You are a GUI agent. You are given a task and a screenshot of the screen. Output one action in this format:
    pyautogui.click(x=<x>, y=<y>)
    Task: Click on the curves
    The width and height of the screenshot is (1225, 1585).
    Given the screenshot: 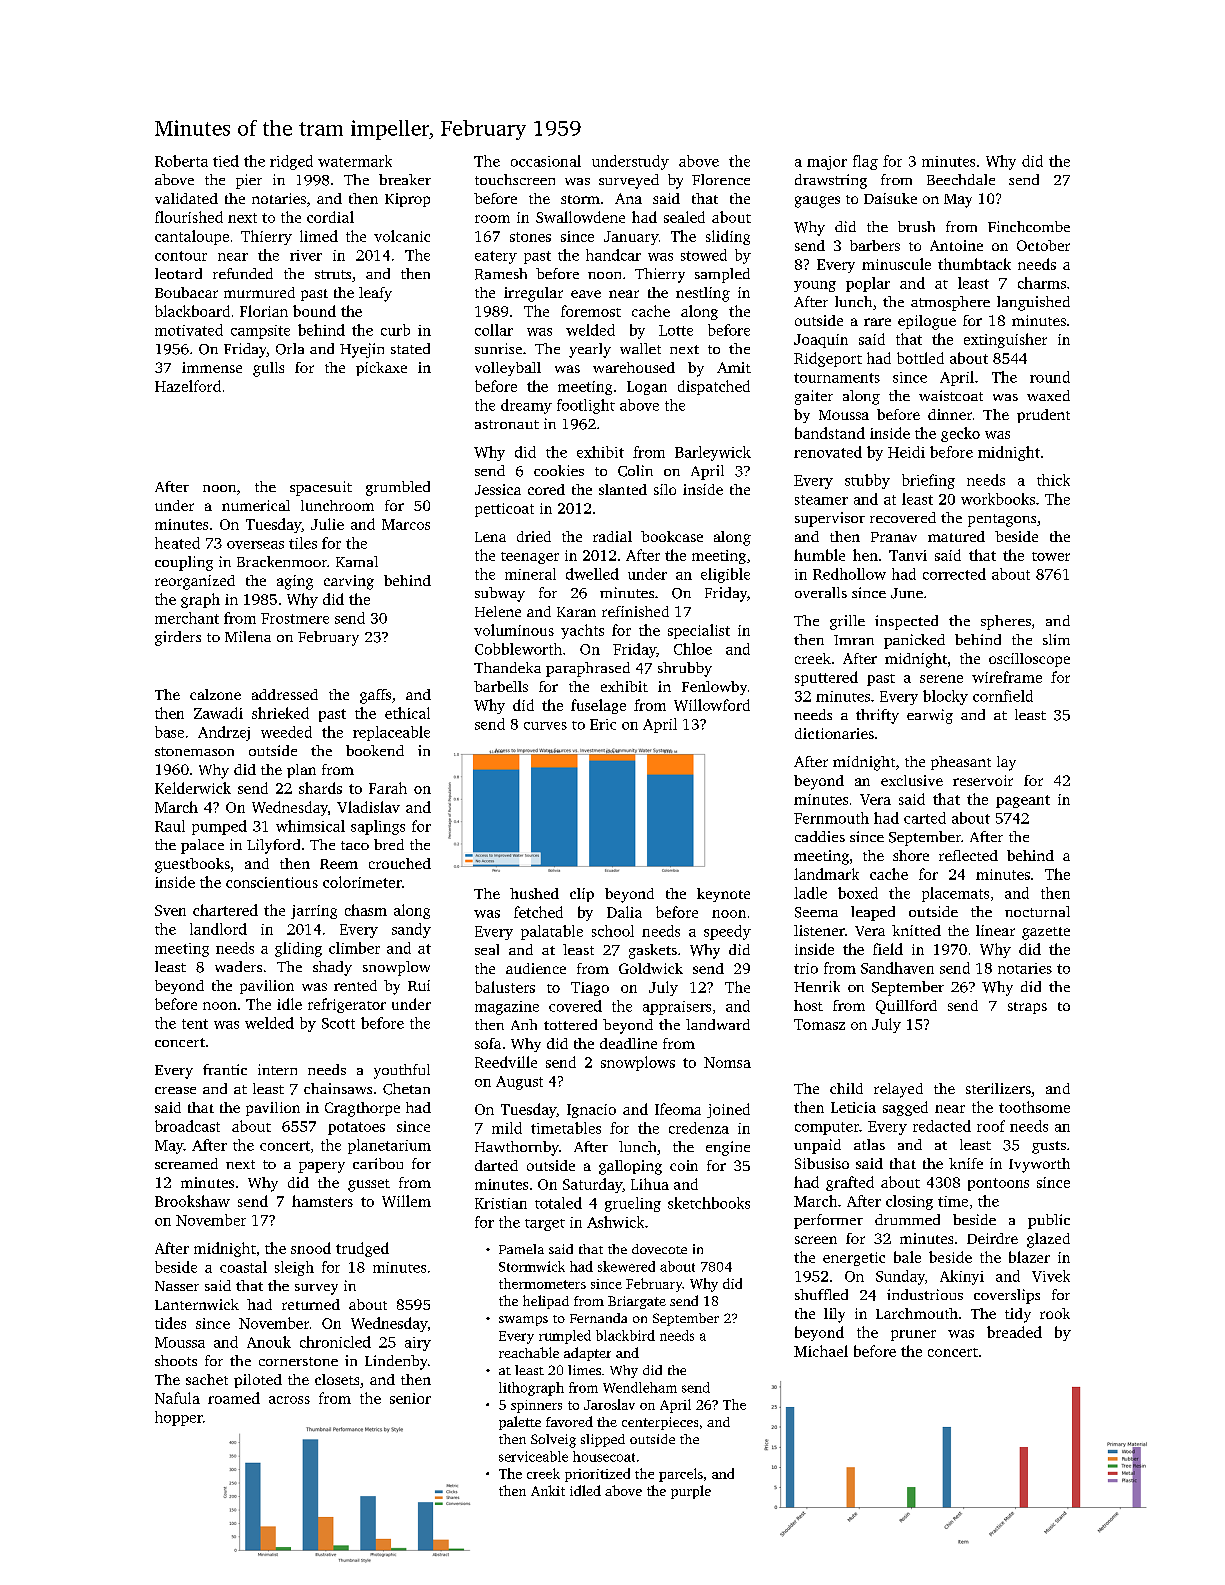 What is the action you would take?
    pyautogui.click(x=545, y=726)
